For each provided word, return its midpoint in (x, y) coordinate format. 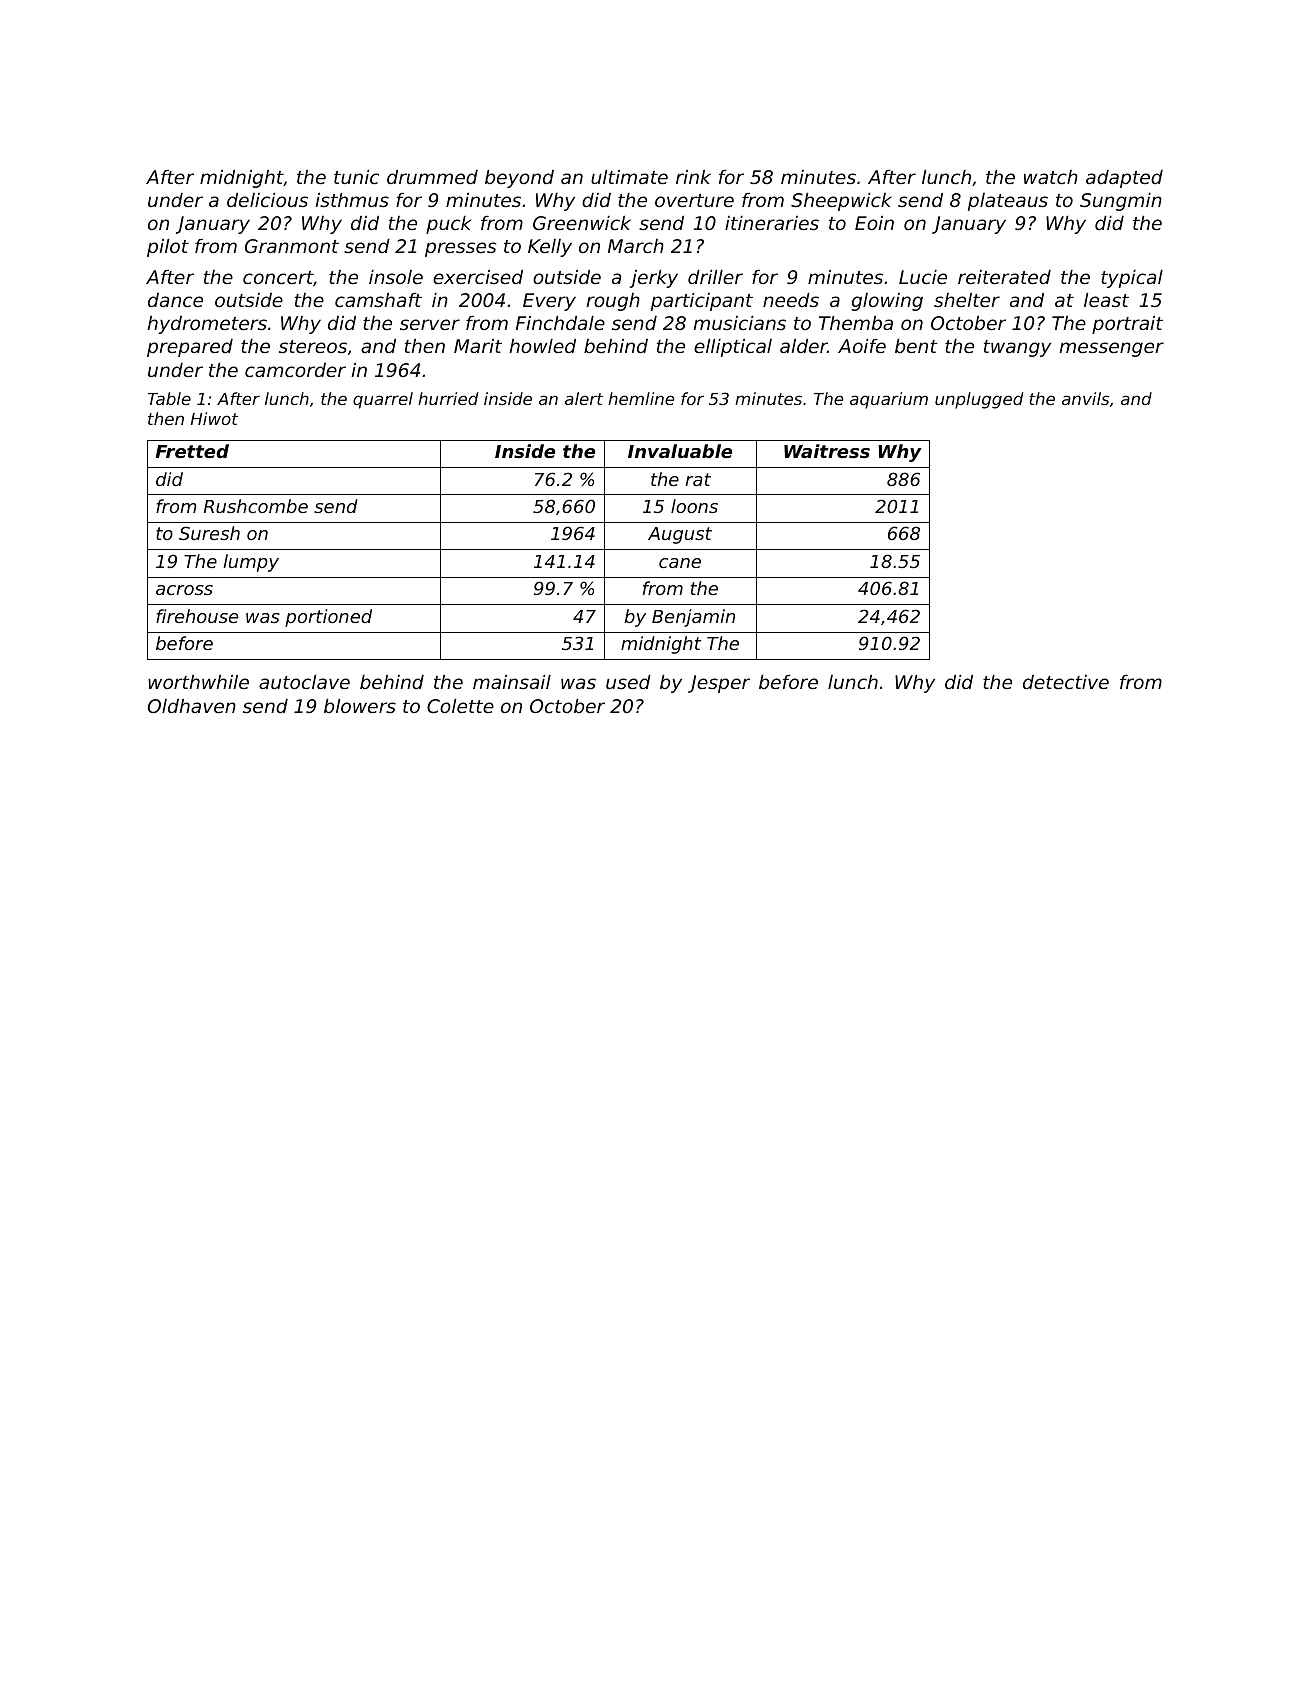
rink (693, 177)
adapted (1124, 179)
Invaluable (680, 451)
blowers (360, 706)
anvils (1085, 398)
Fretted (192, 451)
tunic (356, 177)
